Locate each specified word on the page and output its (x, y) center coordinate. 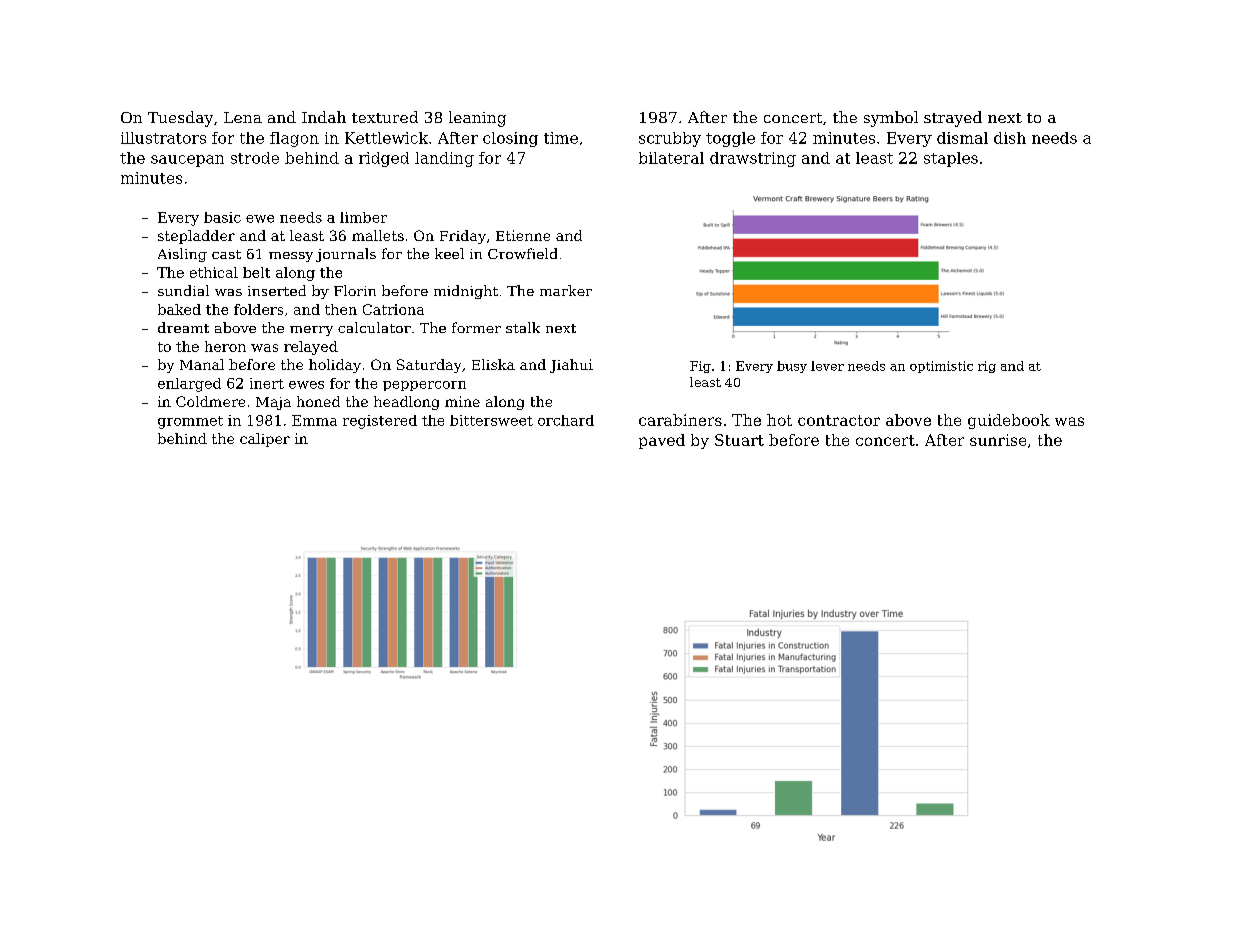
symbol (891, 119)
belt (256, 272)
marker (566, 290)
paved (662, 441)
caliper (265, 440)
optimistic (941, 367)
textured (385, 117)
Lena (243, 117)
